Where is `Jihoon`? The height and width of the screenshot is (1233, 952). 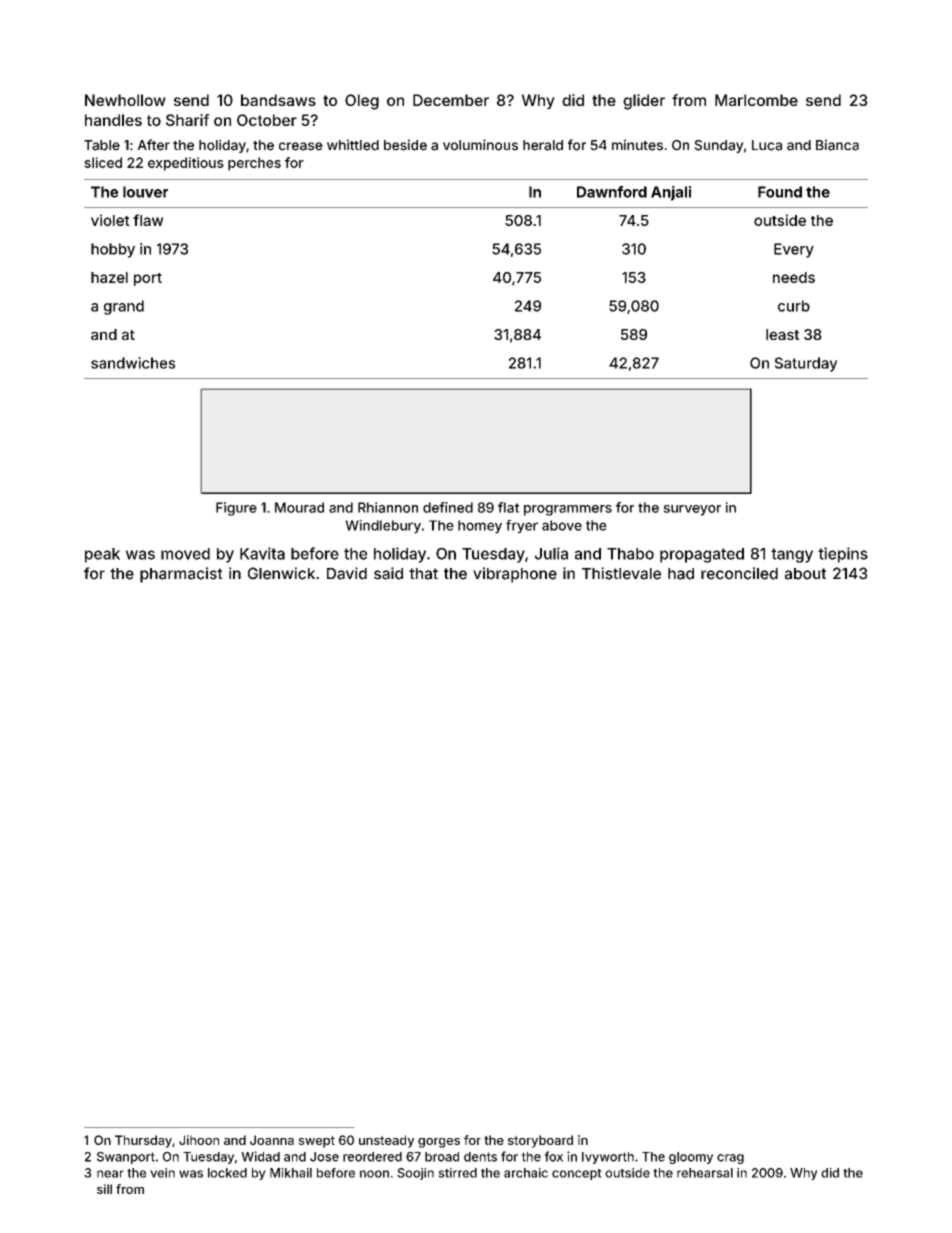
Jihoon is located at coordinates (199, 1140).
